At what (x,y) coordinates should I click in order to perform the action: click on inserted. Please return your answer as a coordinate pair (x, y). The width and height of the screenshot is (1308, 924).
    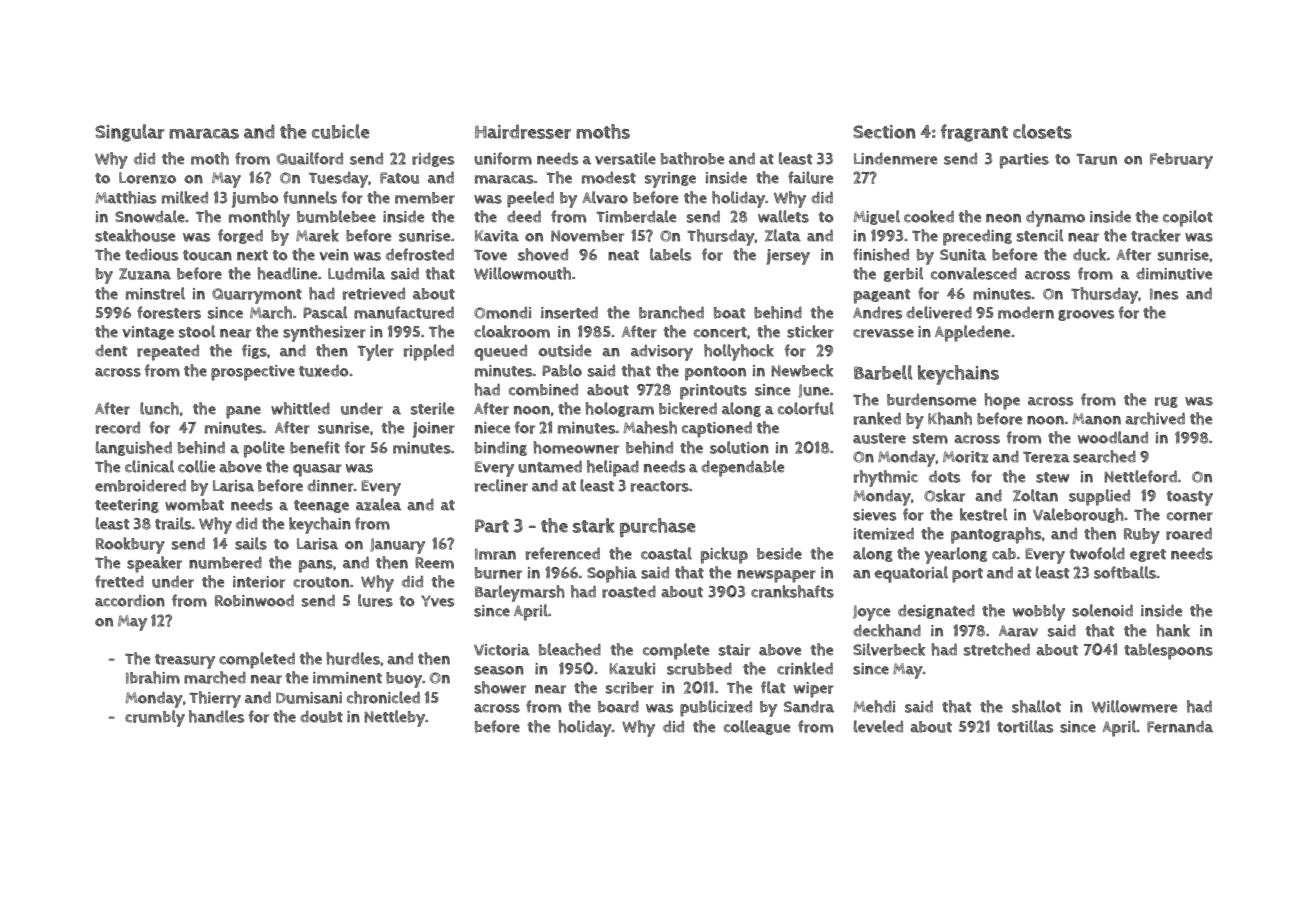
    Looking at the image, I should click on (569, 312).
